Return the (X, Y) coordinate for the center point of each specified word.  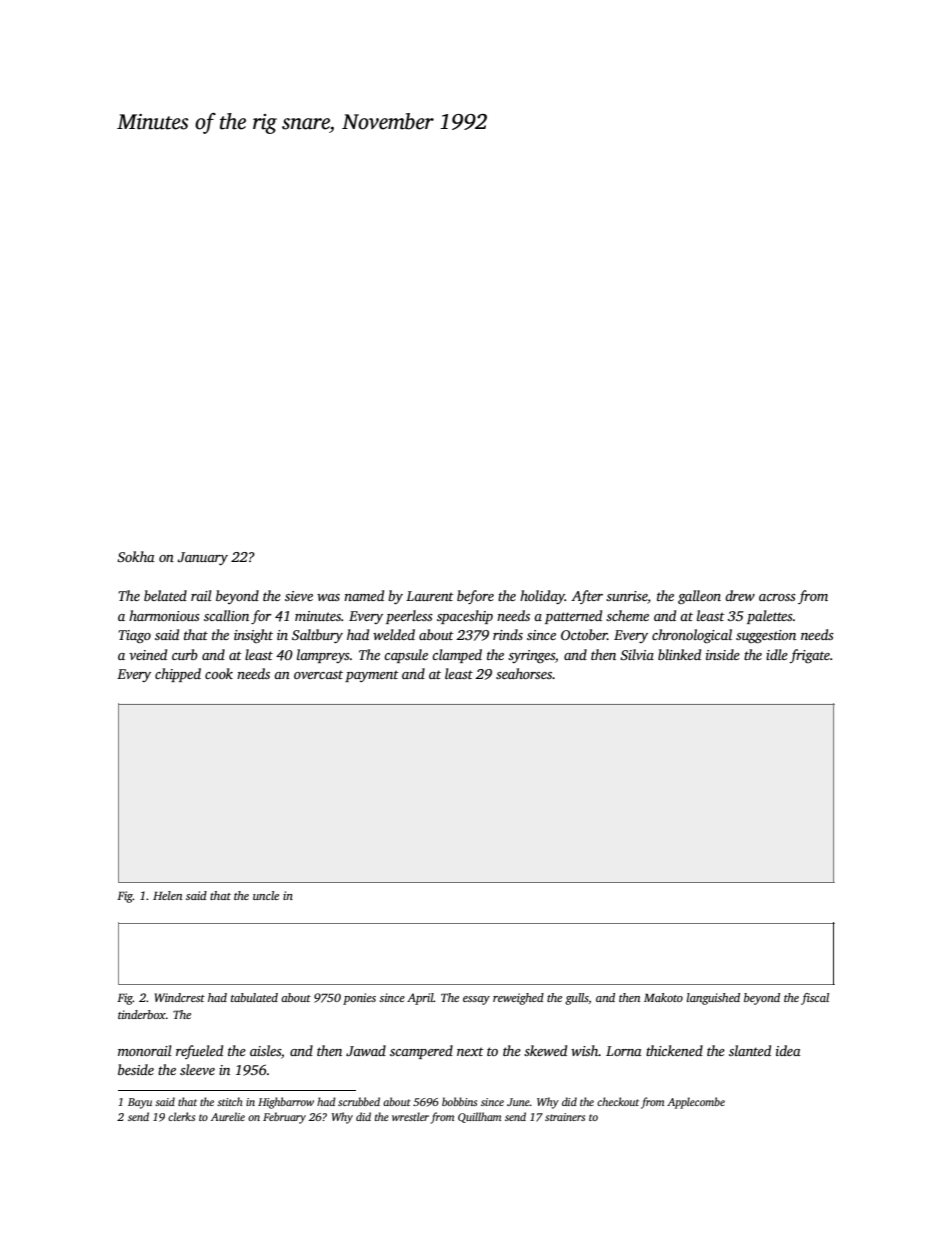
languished (713, 999)
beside (136, 1069)
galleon (699, 597)
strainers (565, 1117)
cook (219, 673)
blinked (679, 654)
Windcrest (179, 997)
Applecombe (696, 1103)
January (202, 558)
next (470, 1051)
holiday (542, 597)
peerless (409, 617)
